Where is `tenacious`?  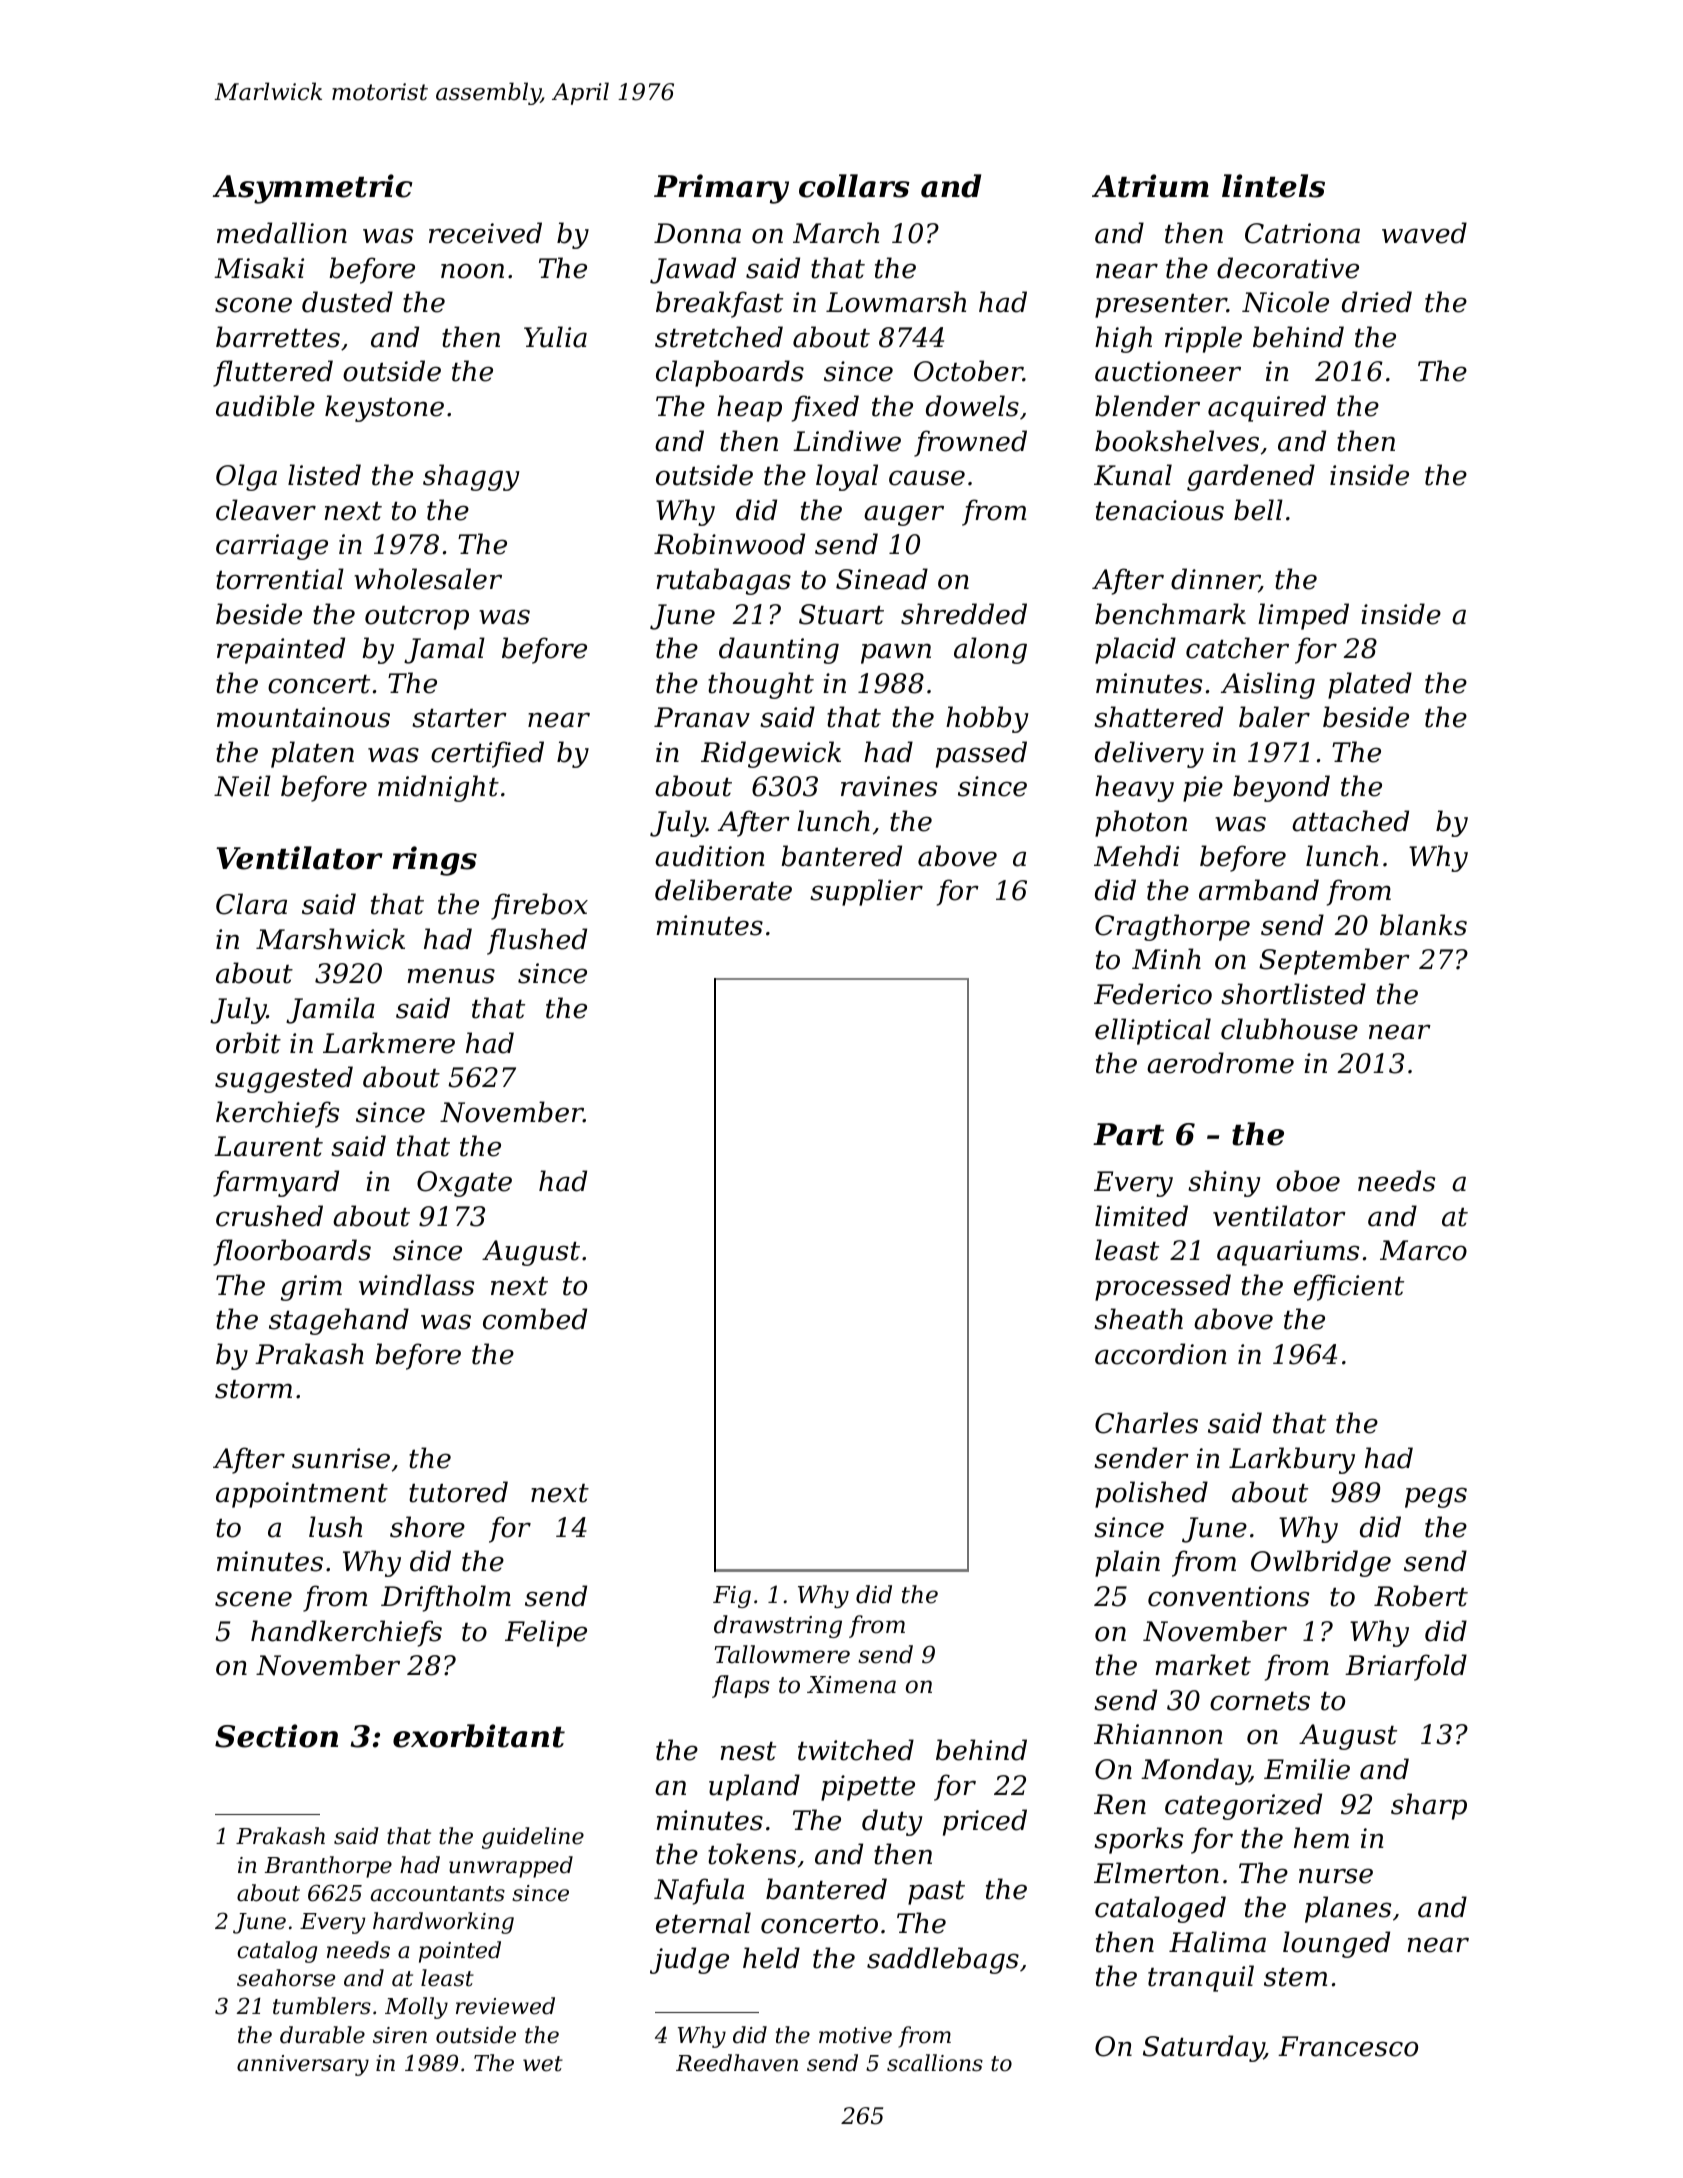
tenacious is located at coordinates (1160, 510).
